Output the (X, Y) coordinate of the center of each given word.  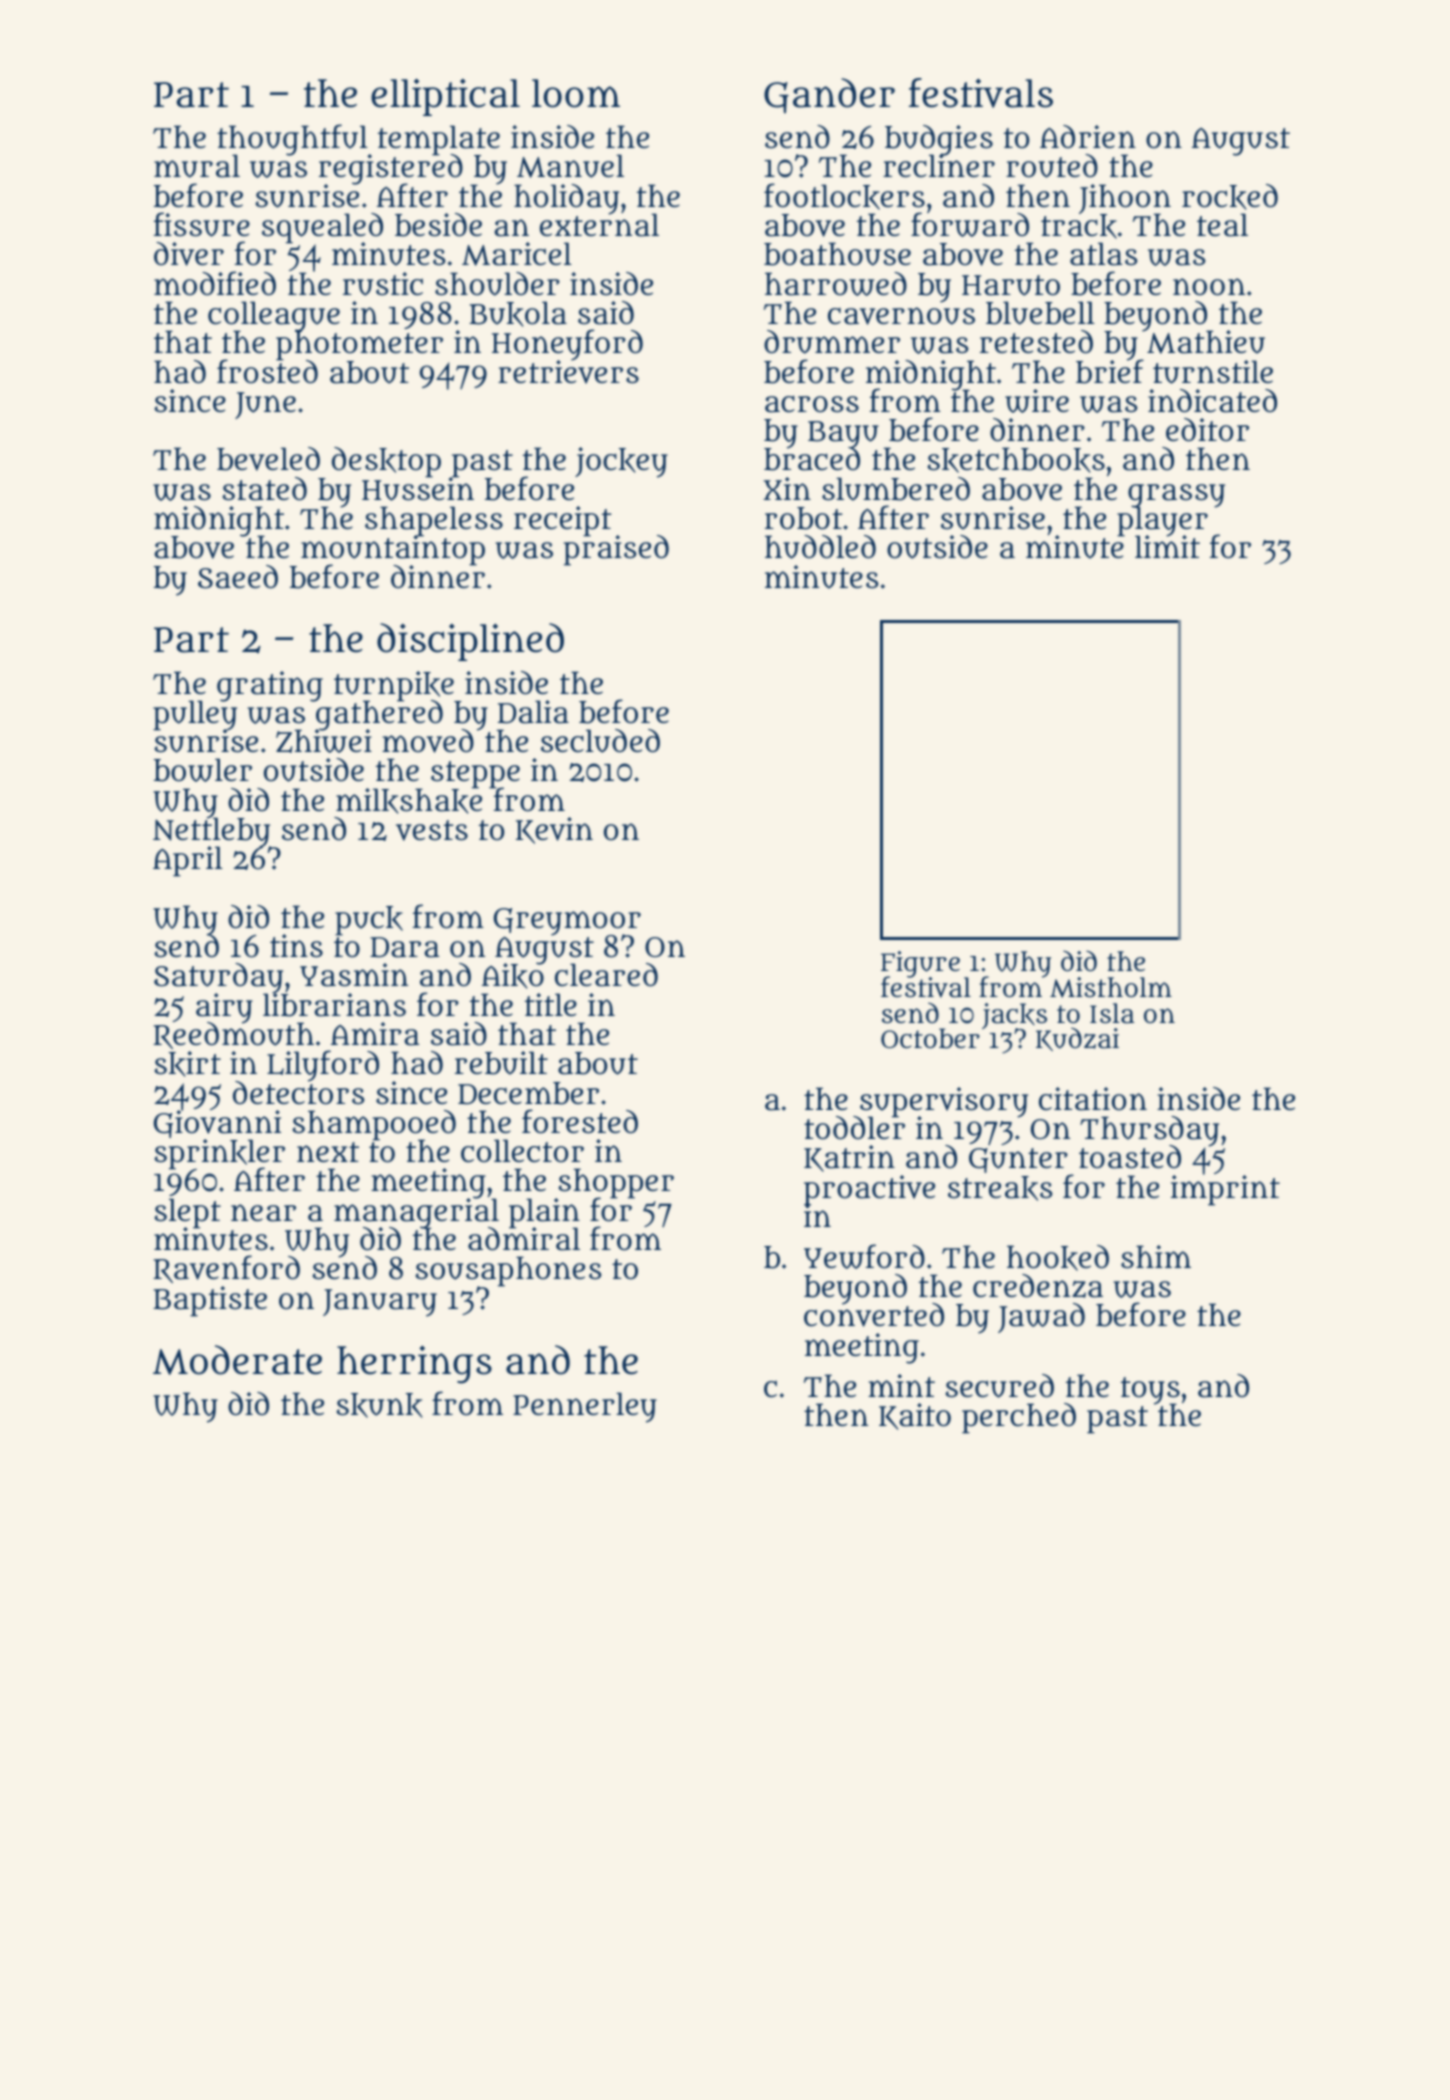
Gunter (1018, 1160)
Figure (920, 964)
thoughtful (293, 140)
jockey (621, 462)
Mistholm (1111, 988)
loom (576, 93)
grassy (1176, 495)
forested (580, 1121)
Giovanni (217, 1124)
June (265, 405)
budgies (939, 140)
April (188, 861)
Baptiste (210, 1301)
